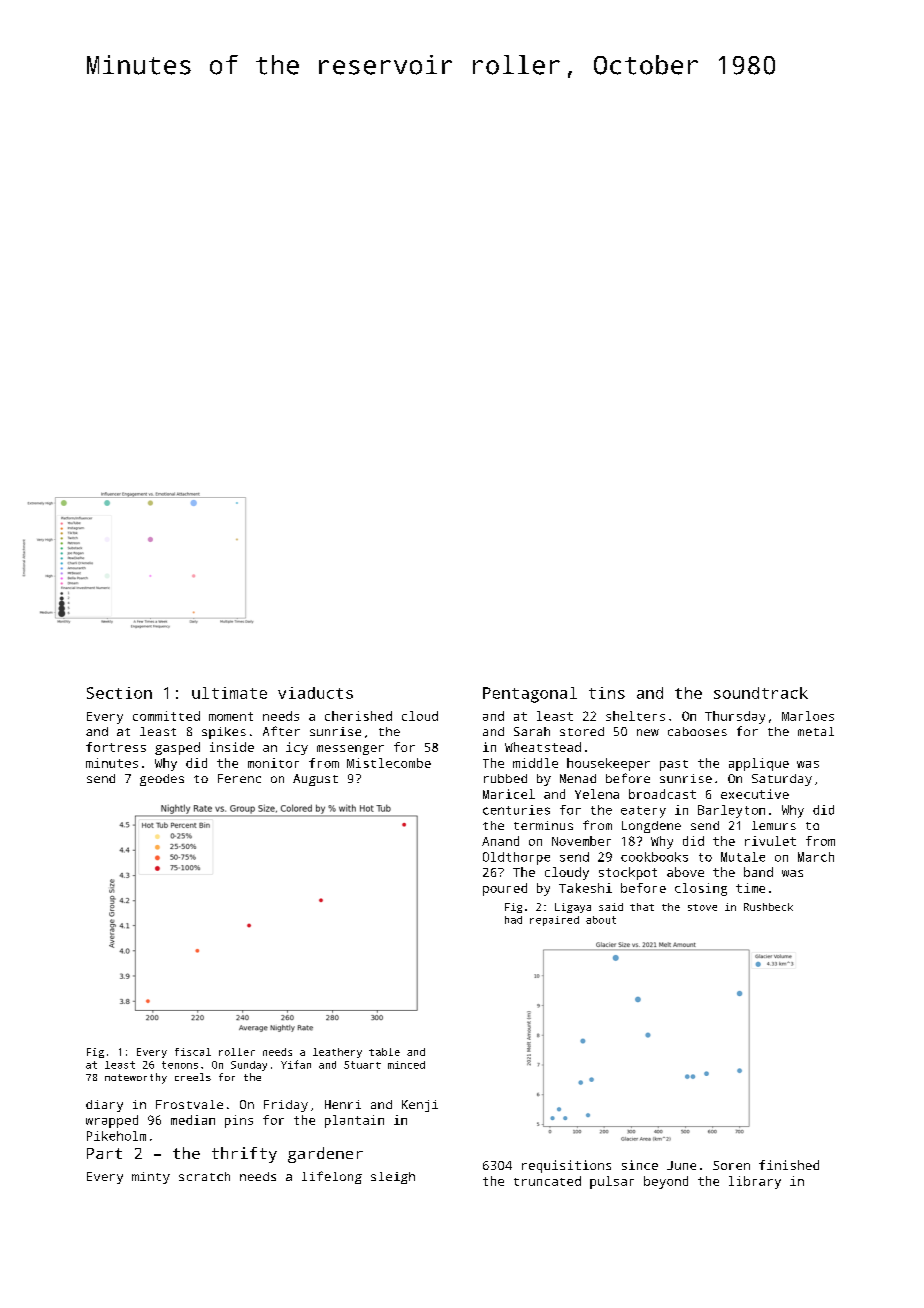  I want to click on Mutale, so click(743, 857).
